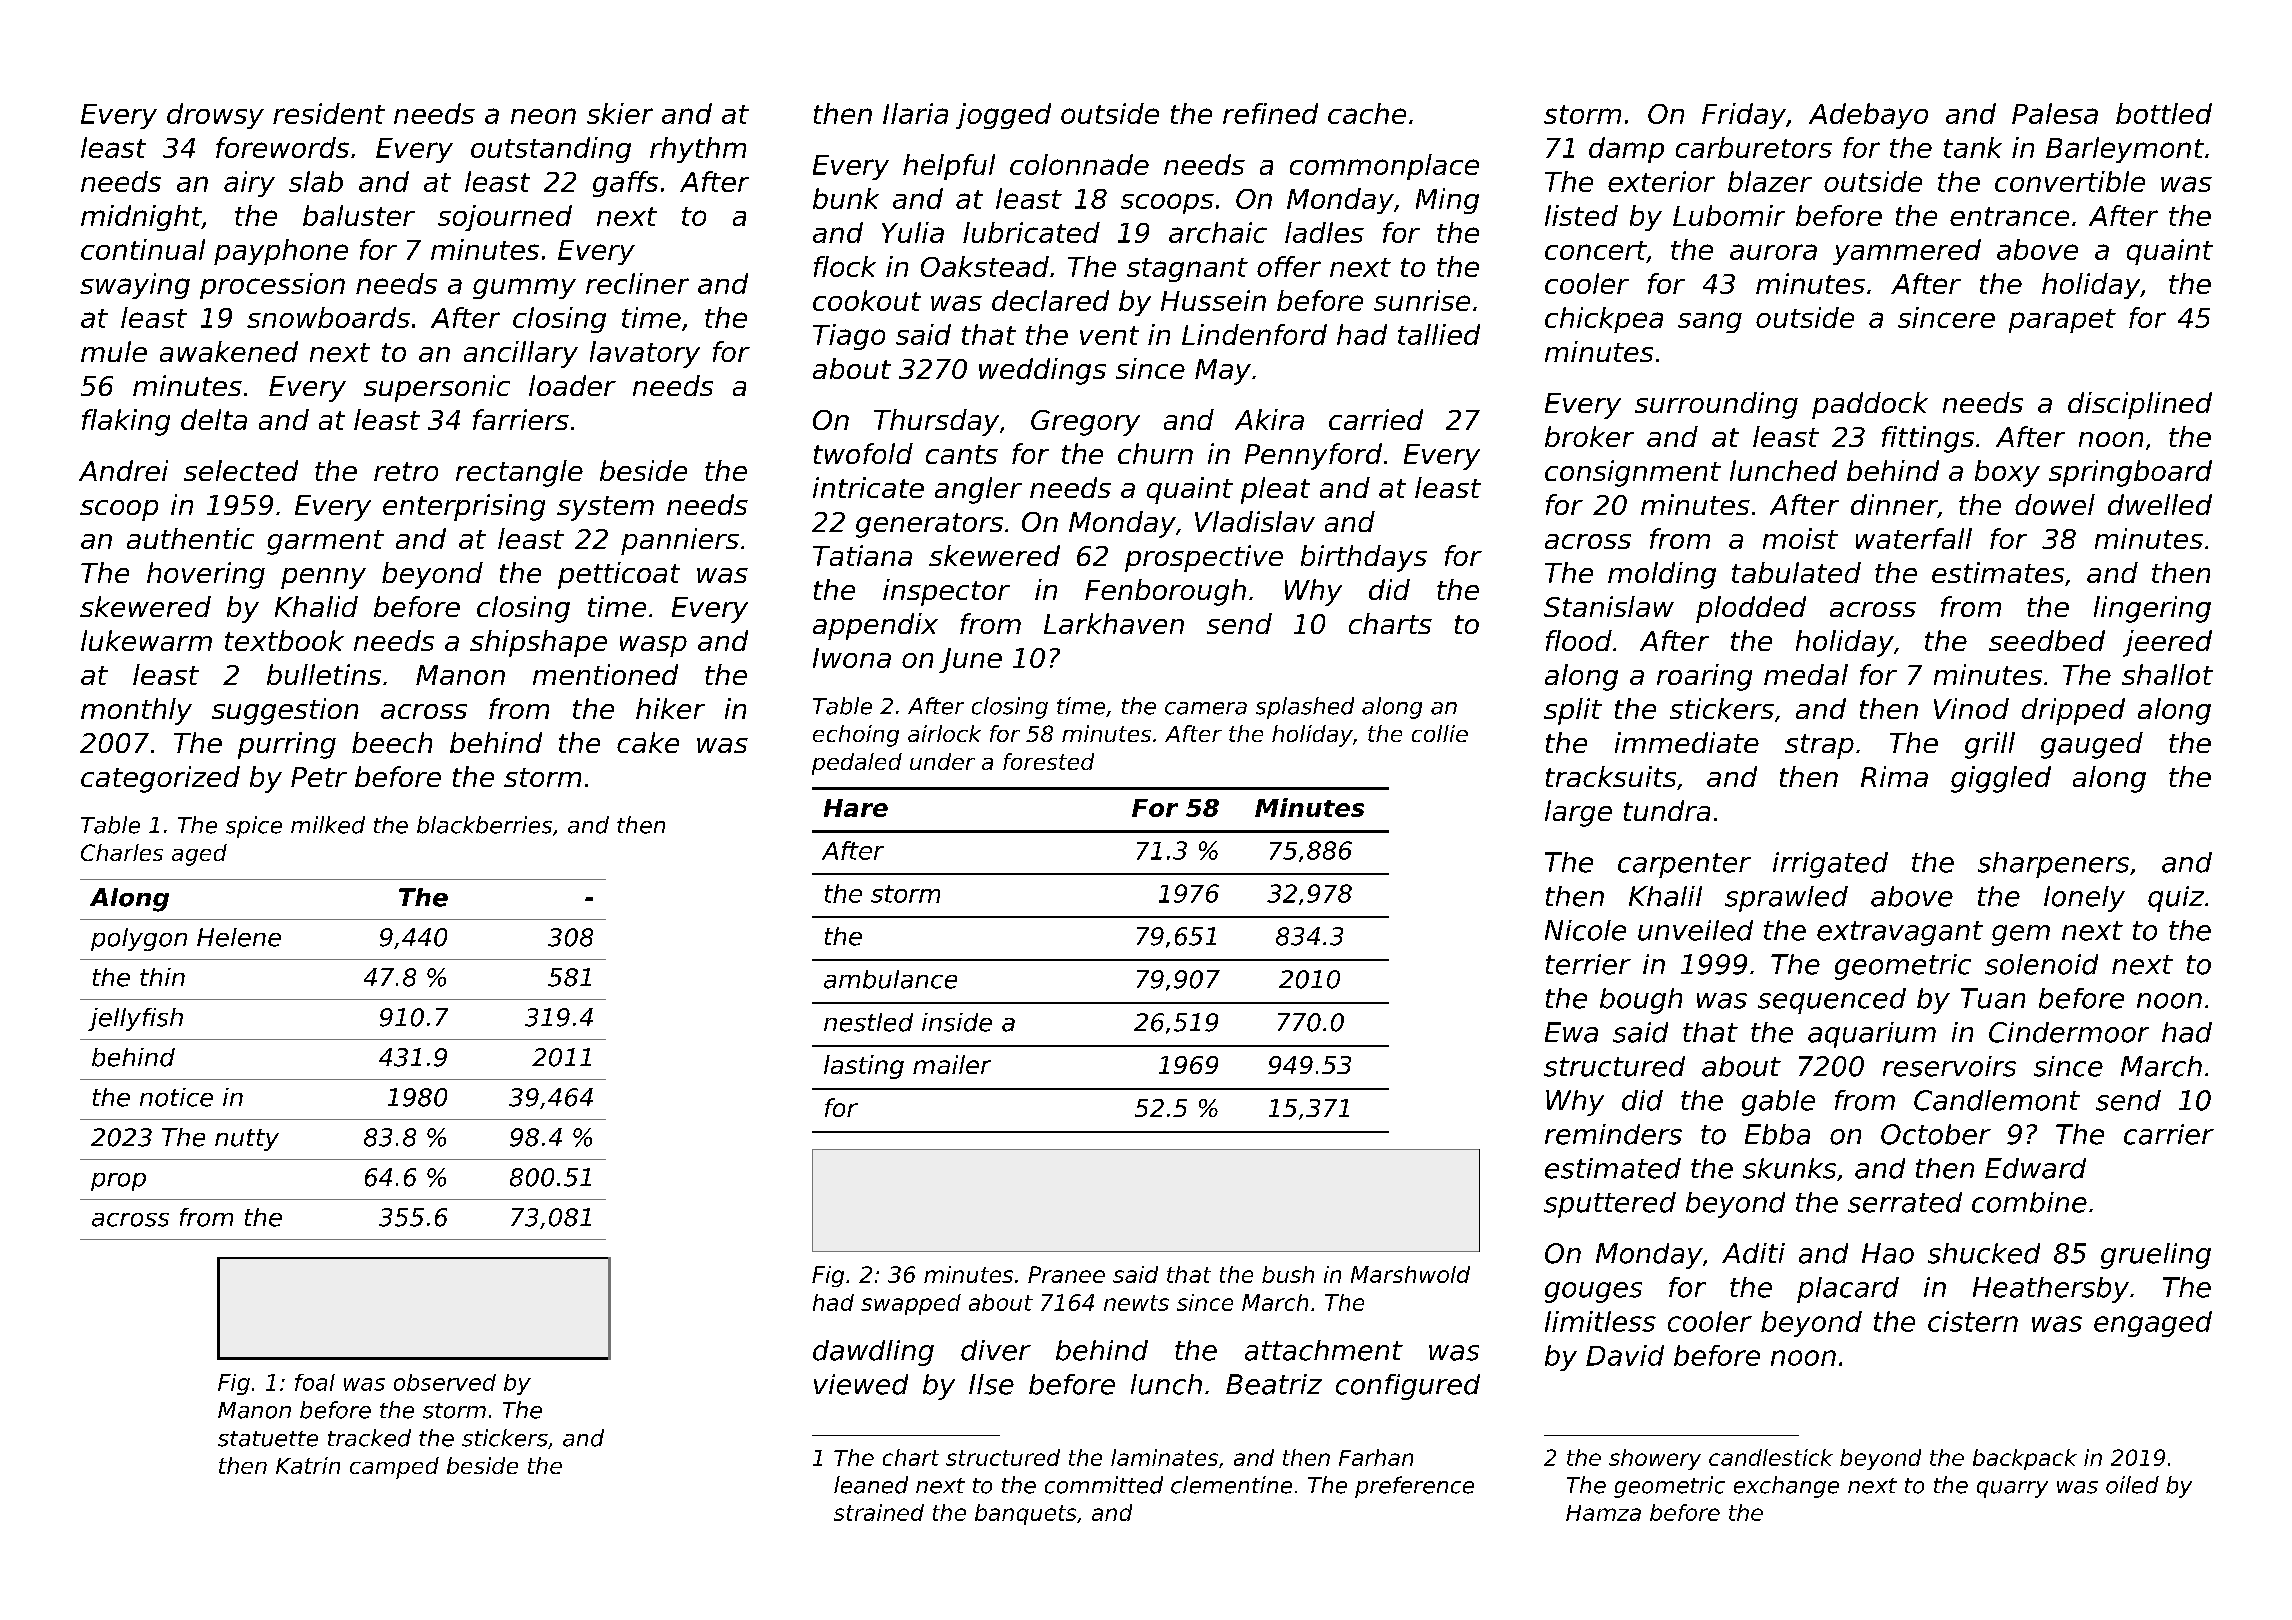 The height and width of the screenshot is (1620, 2292). Describe the element at coordinates (1928, 439) in the screenshot. I see `fittings` at that location.
